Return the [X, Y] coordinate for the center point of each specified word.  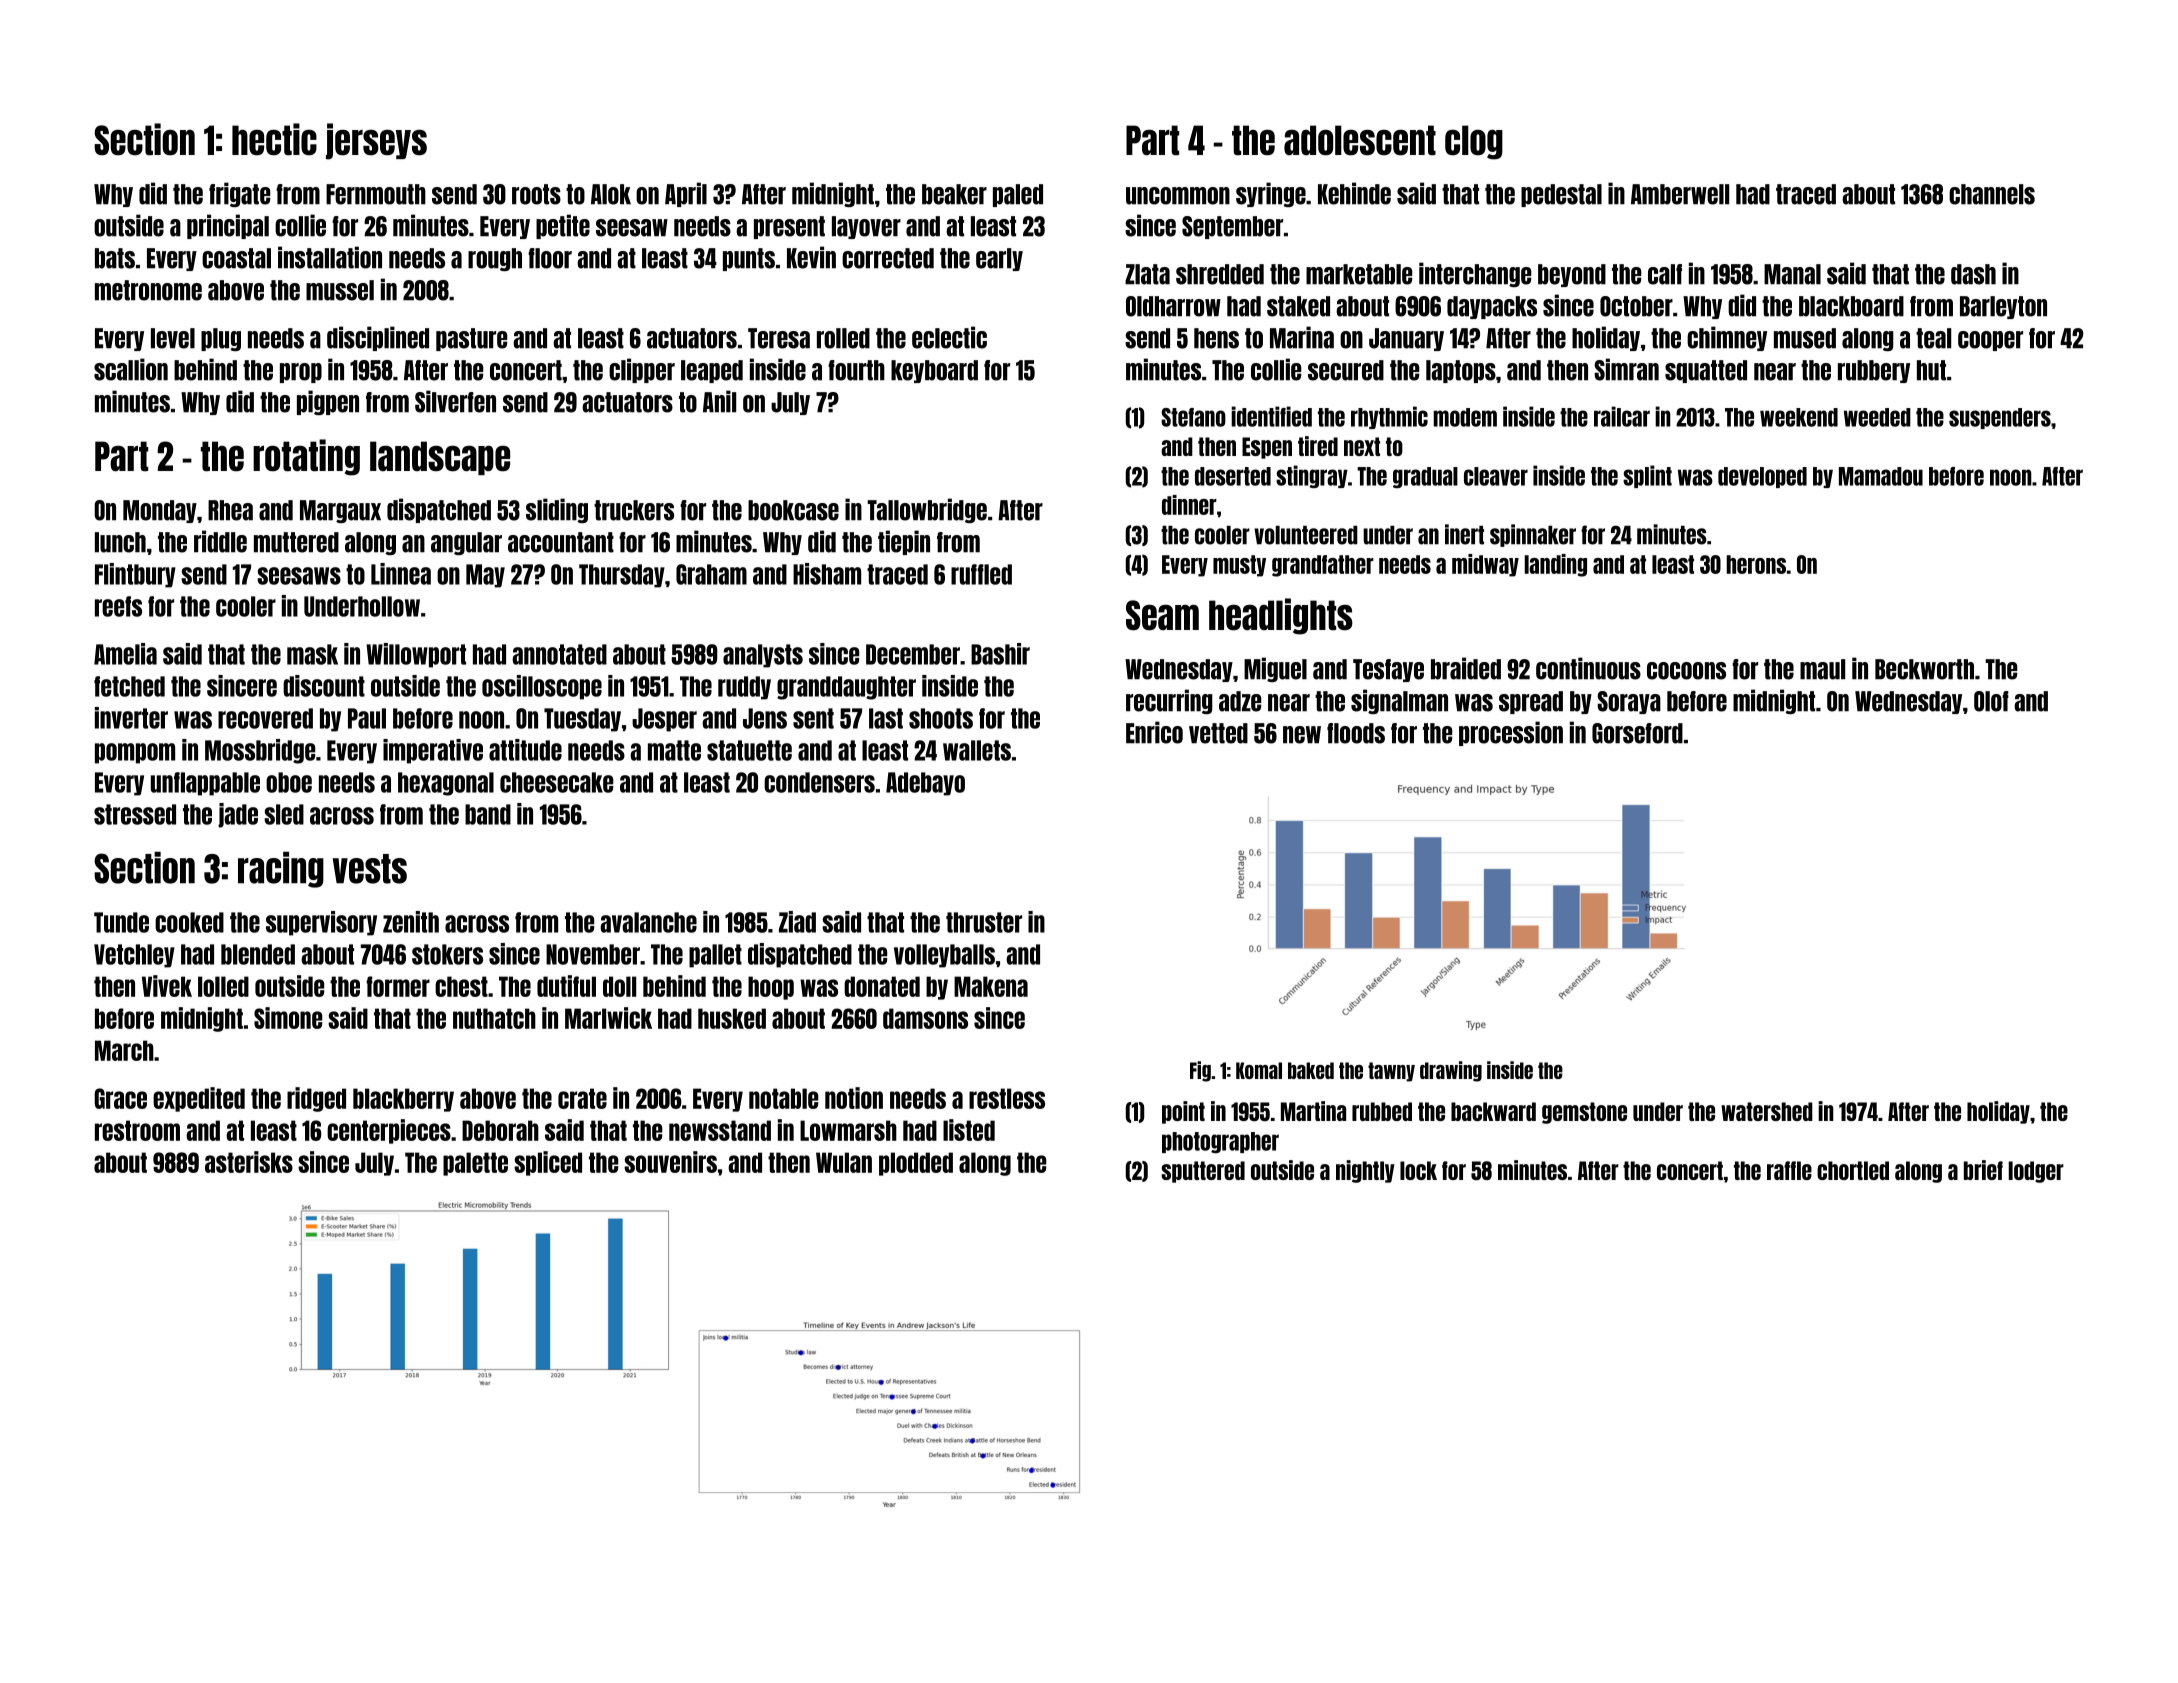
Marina [1302, 337]
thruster [984, 922]
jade [238, 815]
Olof [1991, 701]
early [999, 259]
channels [1992, 194]
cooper [1990, 341]
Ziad [797, 922]
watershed [1767, 1111]
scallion [131, 369]
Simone [288, 1018]
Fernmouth [376, 194]
